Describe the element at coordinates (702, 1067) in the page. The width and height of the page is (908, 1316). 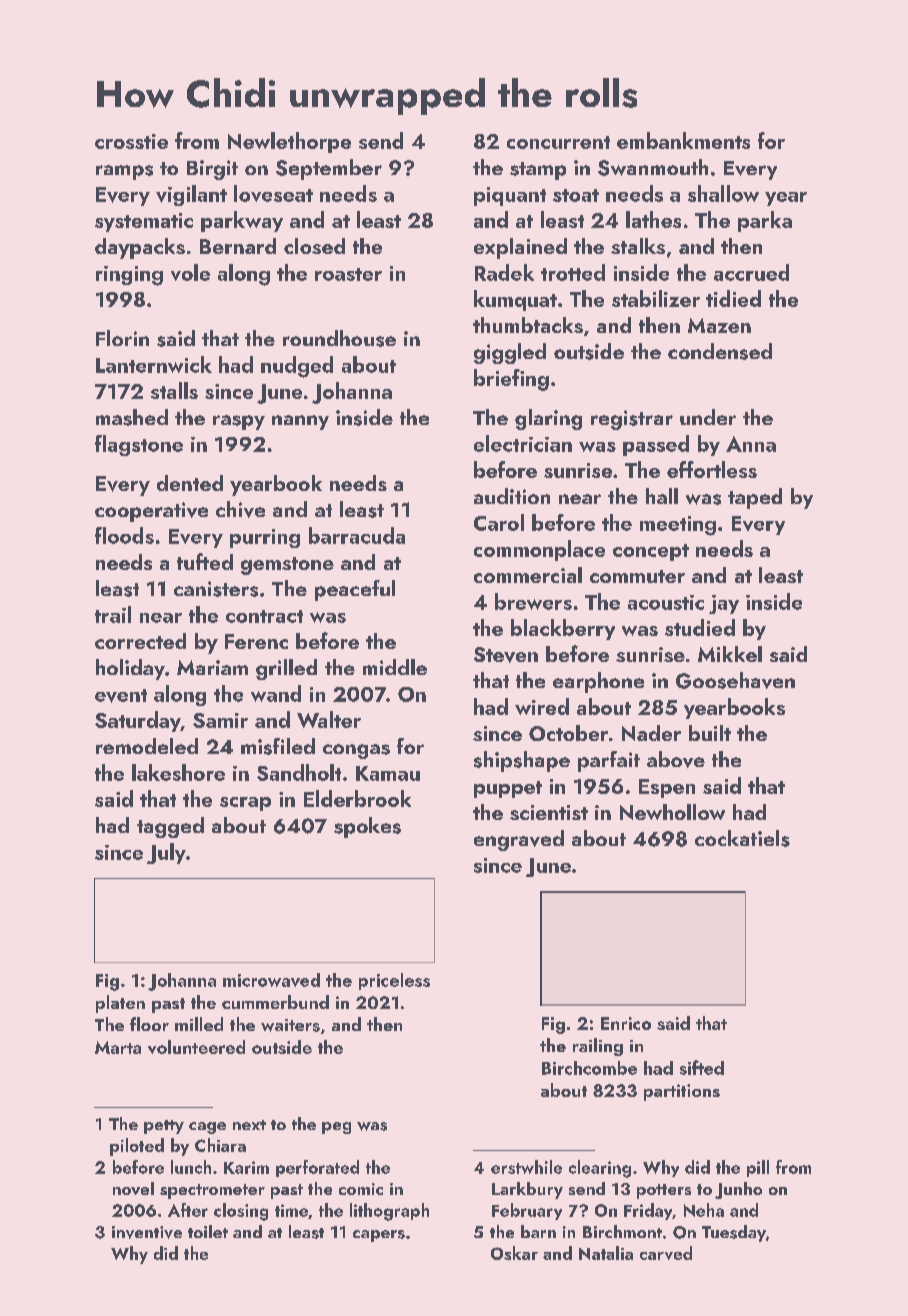
I see `sifted` at that location.
